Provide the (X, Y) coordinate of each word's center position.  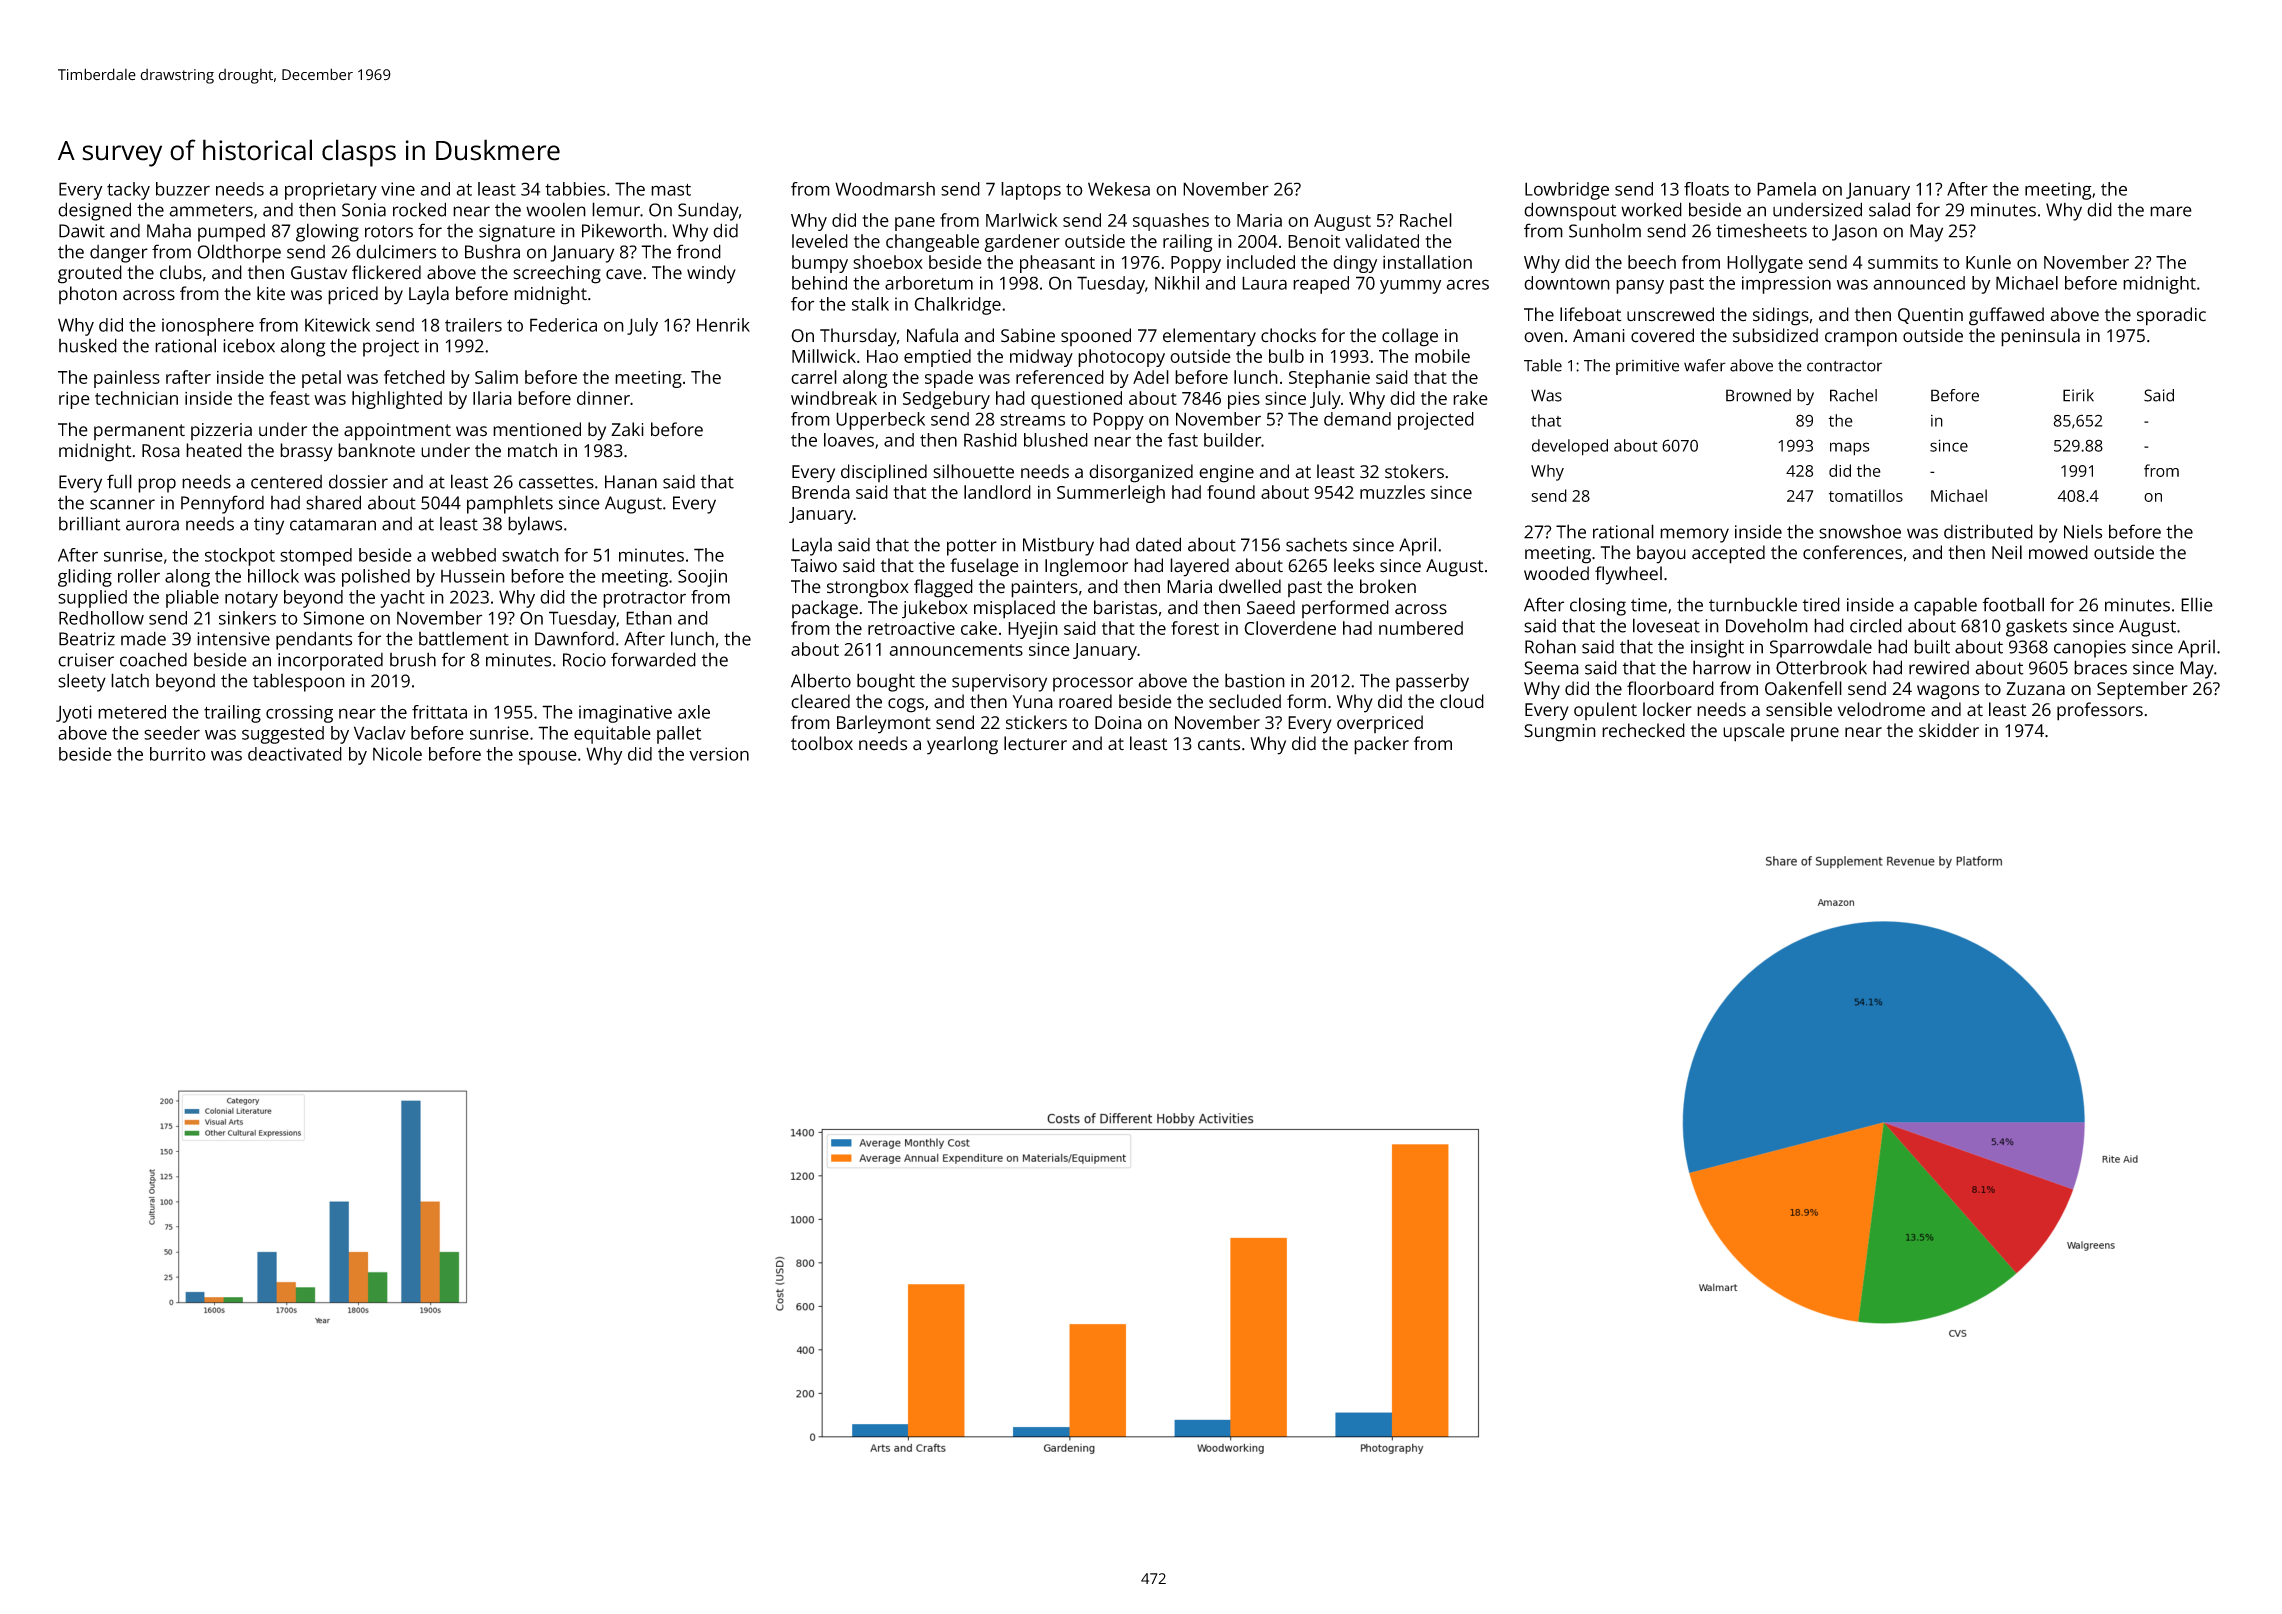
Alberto (821, 680)
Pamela (1786, 189)
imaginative (625, 714)
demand (1357, 419)
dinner (603, 398)
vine (398, 189)
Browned (1758, 395)
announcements (956, 650)
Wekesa (1119, 189)
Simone (333, 618)
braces (2100, 667)
